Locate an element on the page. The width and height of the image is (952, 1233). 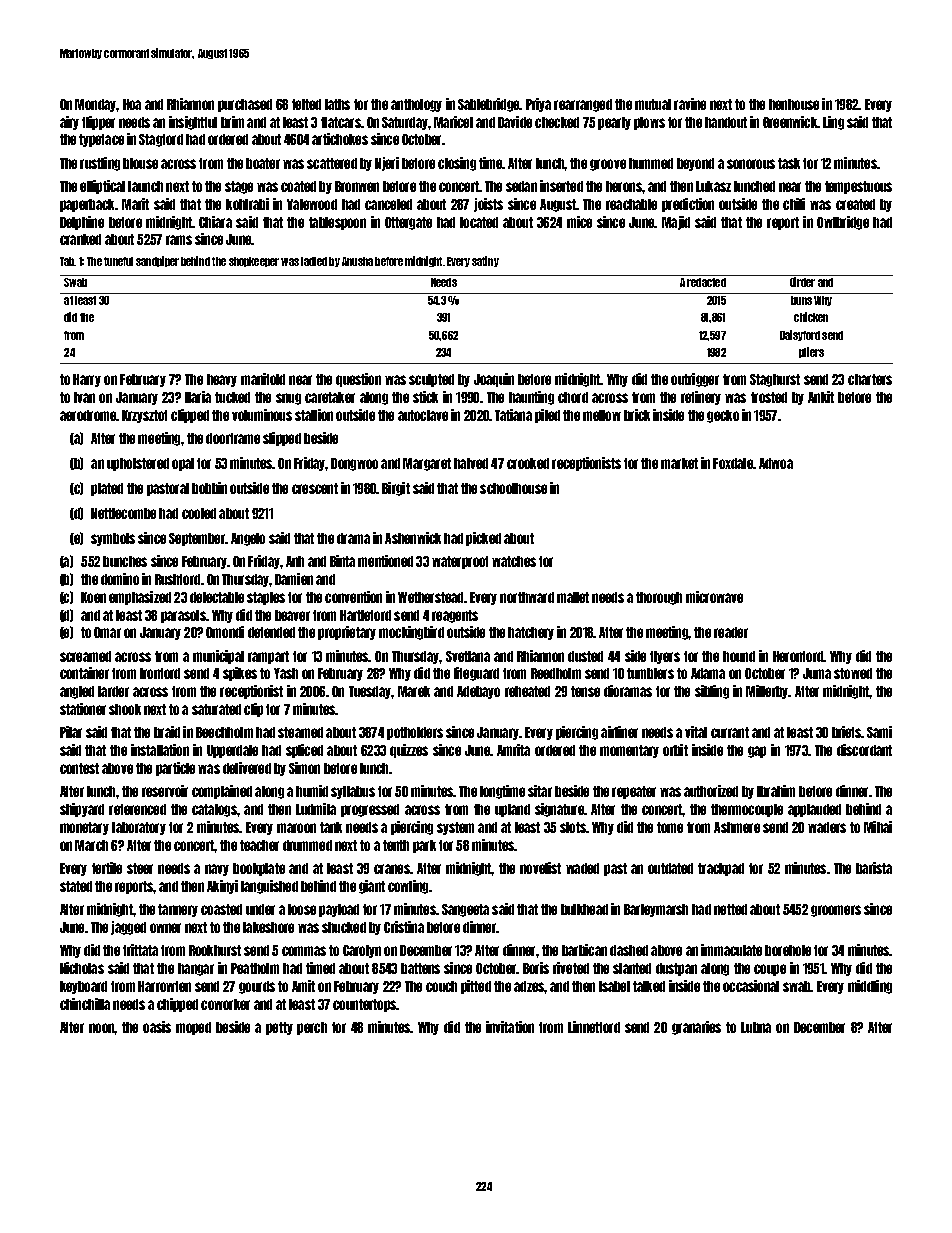
tablespoon is located at coordinates (337, 223).
